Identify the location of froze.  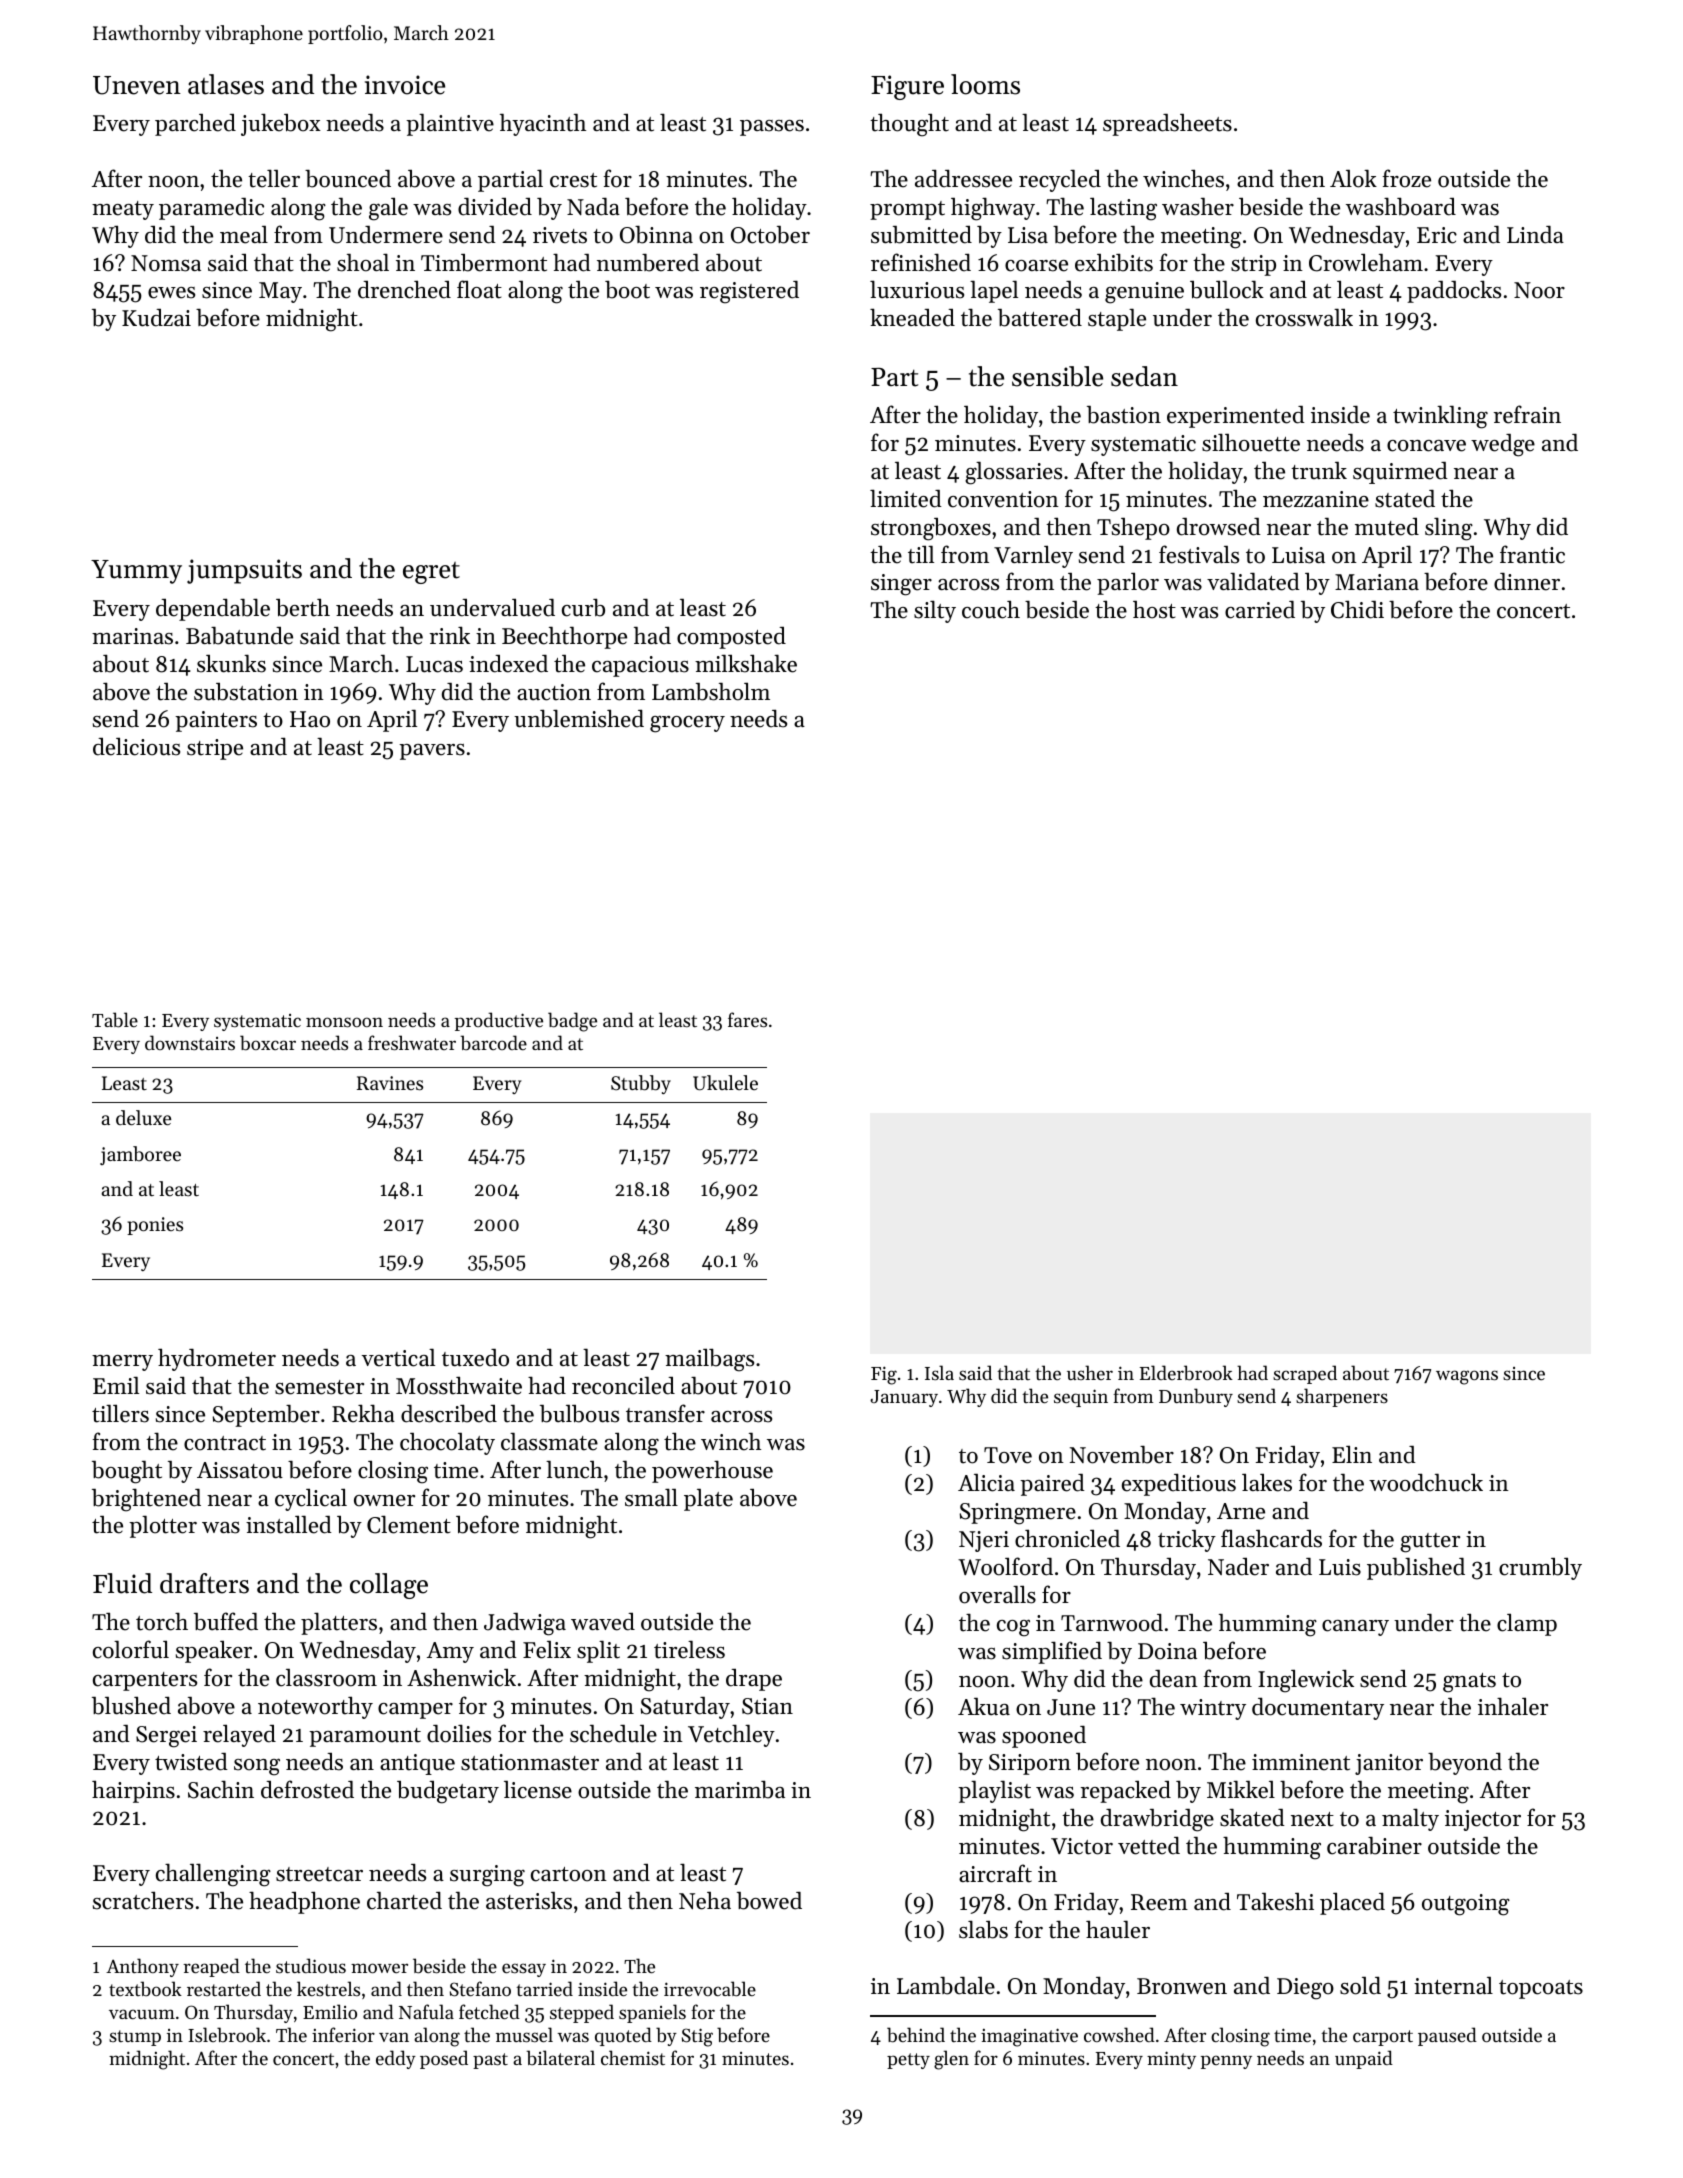
(1406, 178).
